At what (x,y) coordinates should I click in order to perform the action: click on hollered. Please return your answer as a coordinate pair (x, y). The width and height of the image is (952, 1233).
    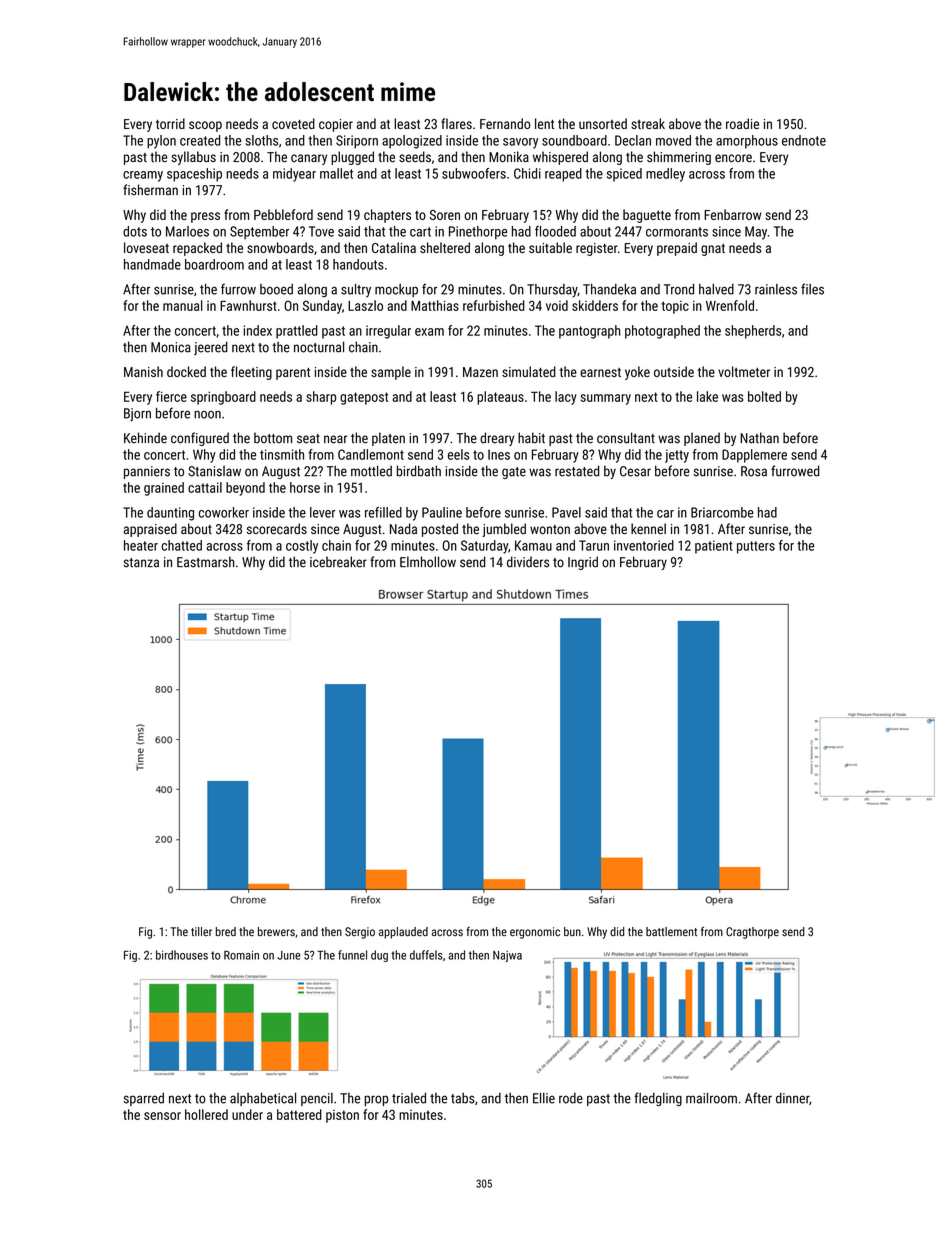
    Looking at the image, I should click on (206, 1114).
